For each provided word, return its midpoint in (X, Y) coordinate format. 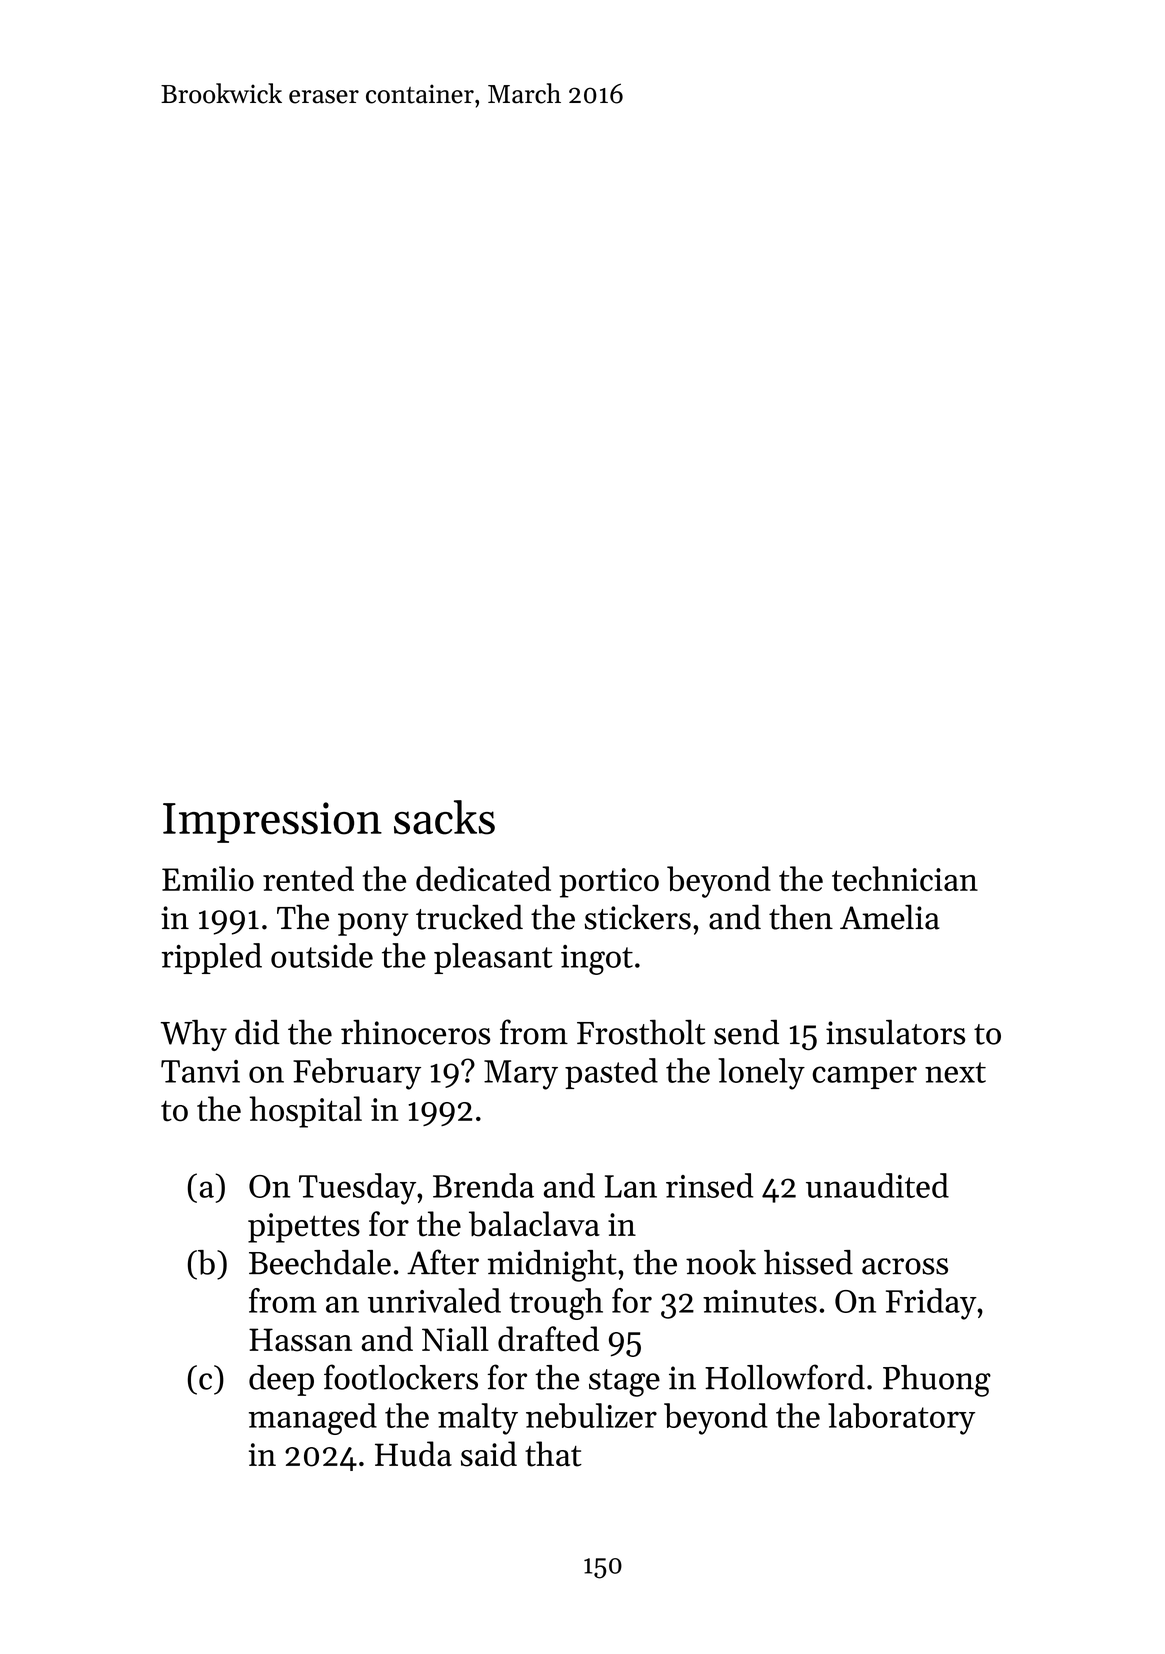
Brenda (483, 1185)
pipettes (304, 1228)
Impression (272, 822)
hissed (808, 1262)
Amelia (890, 917)
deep (281, 1380)
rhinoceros (415, 1032)
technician (905, 878)
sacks (444, 817)
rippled (212, 958)
